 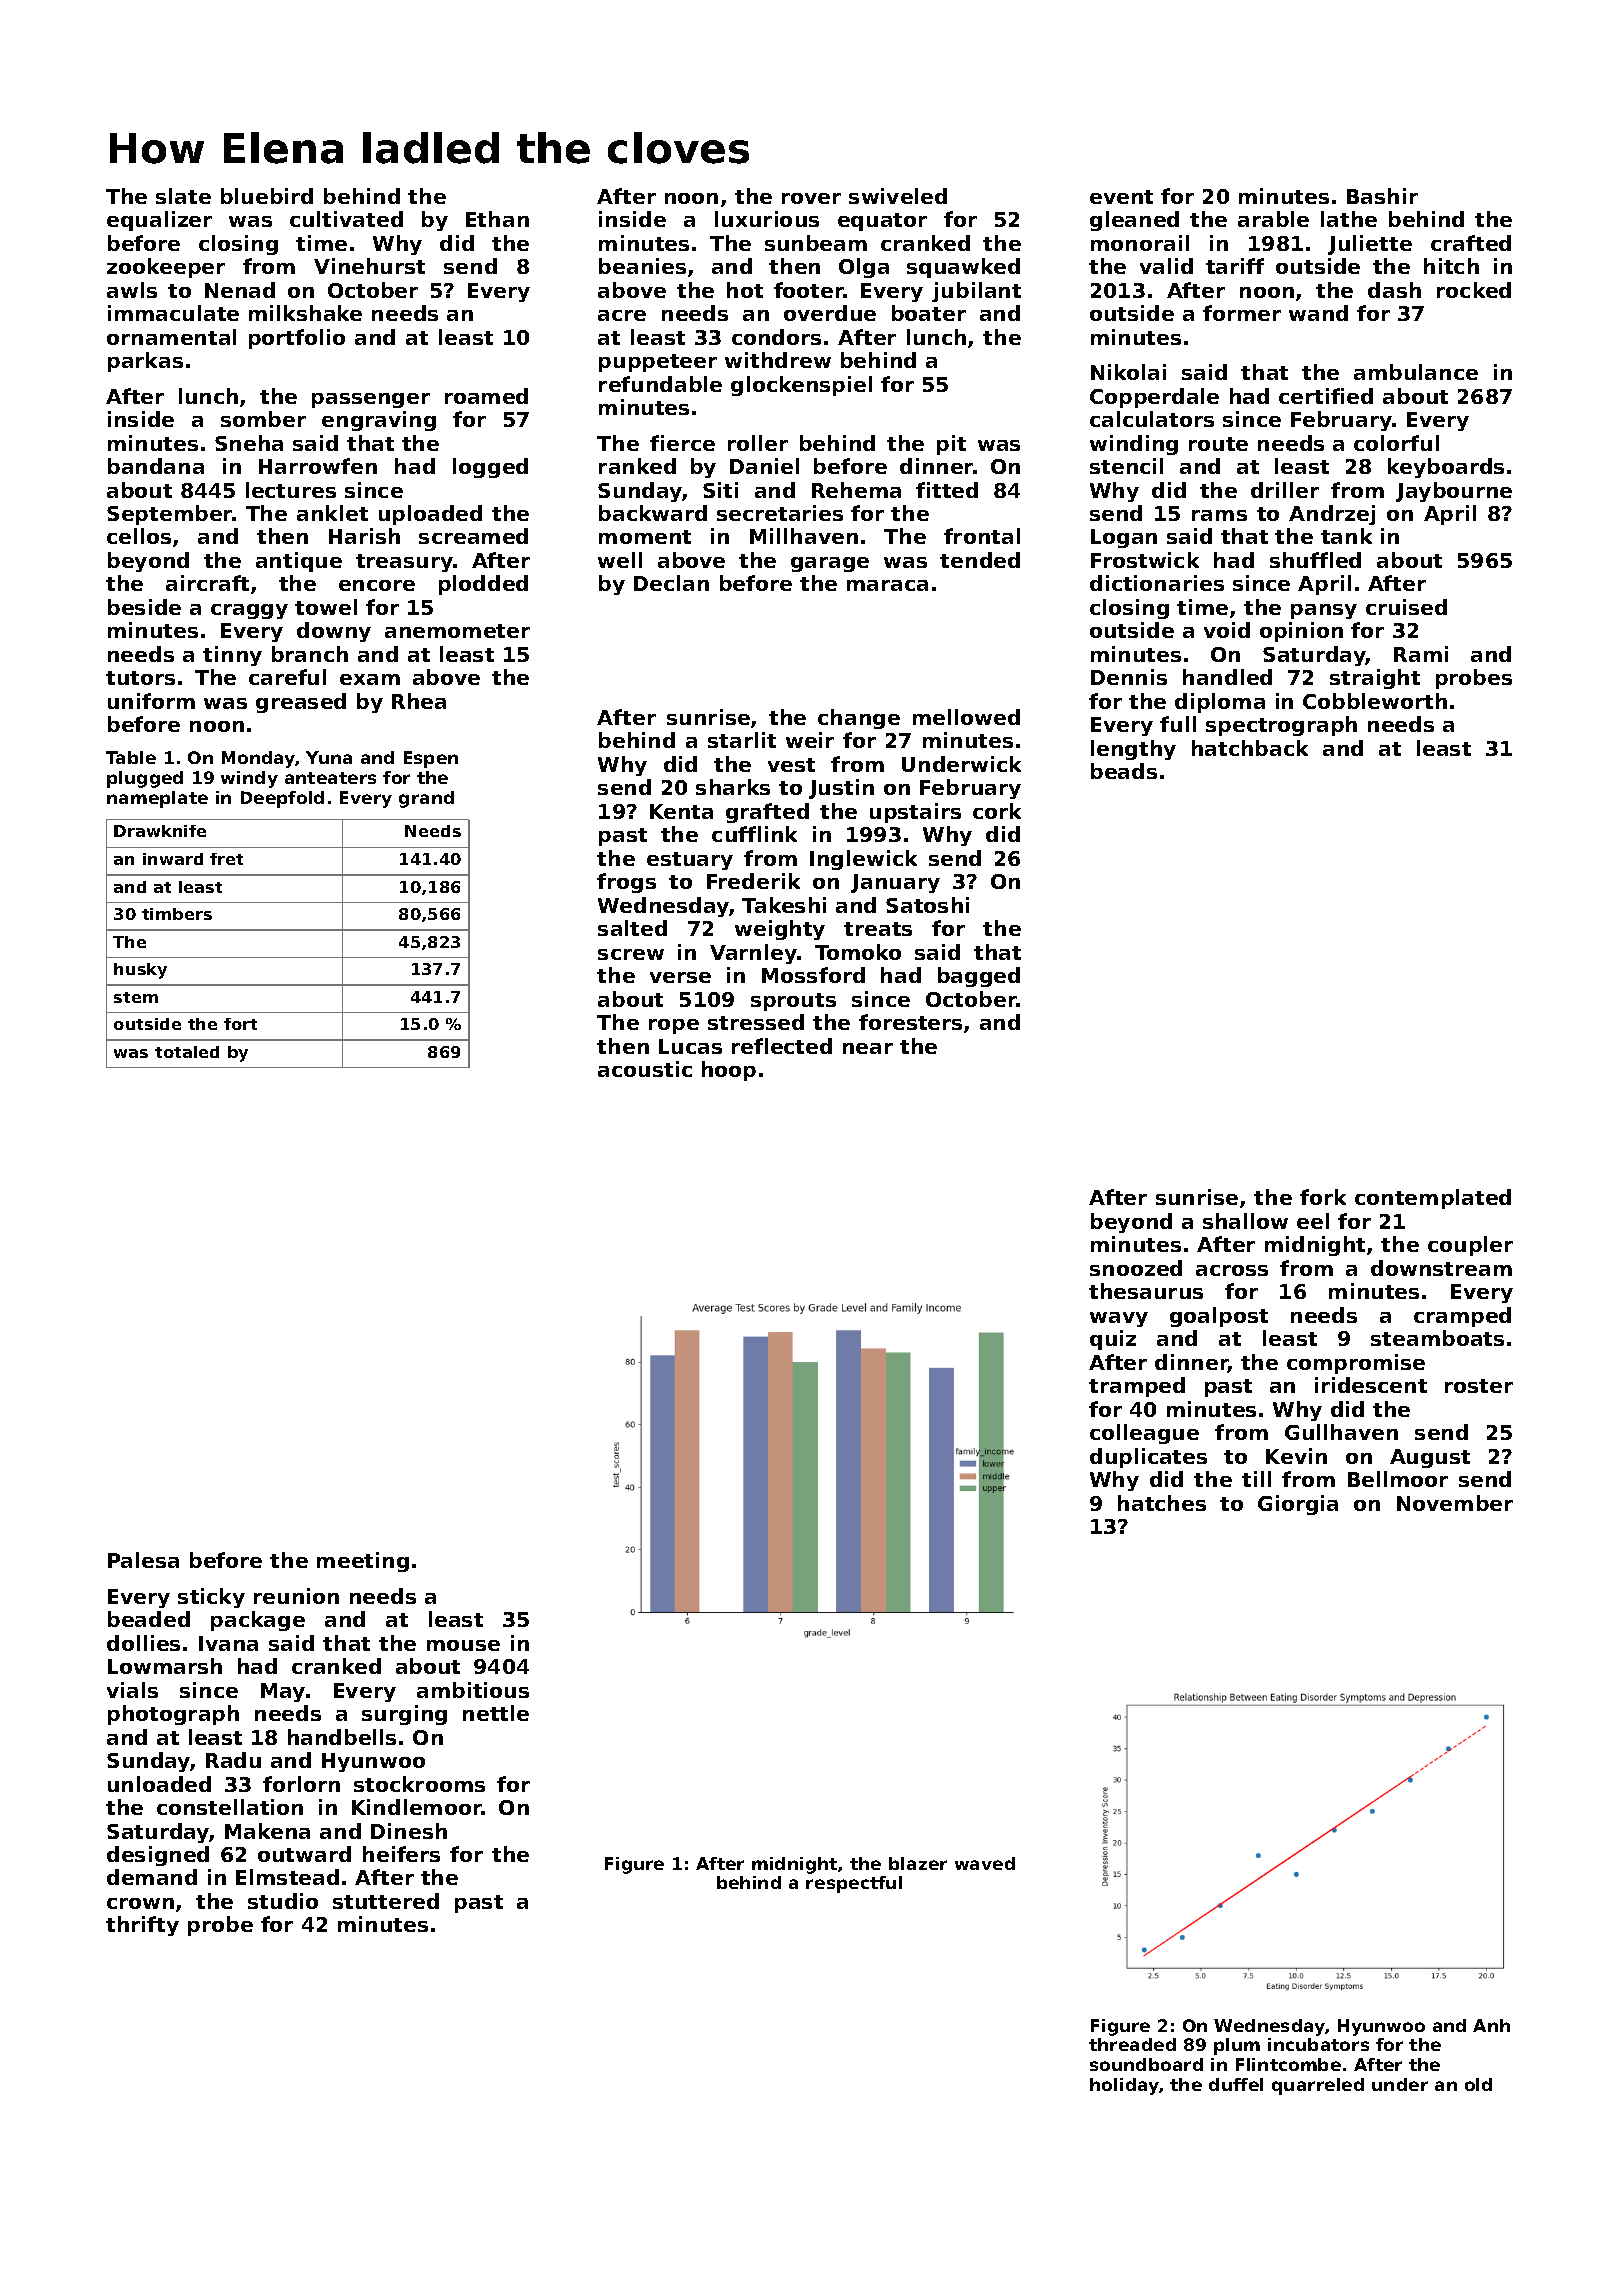 What do you see at coordinates (1491, 2025) in the screenshot?
I see `Anh` at bounding box center [1491, 2025].
